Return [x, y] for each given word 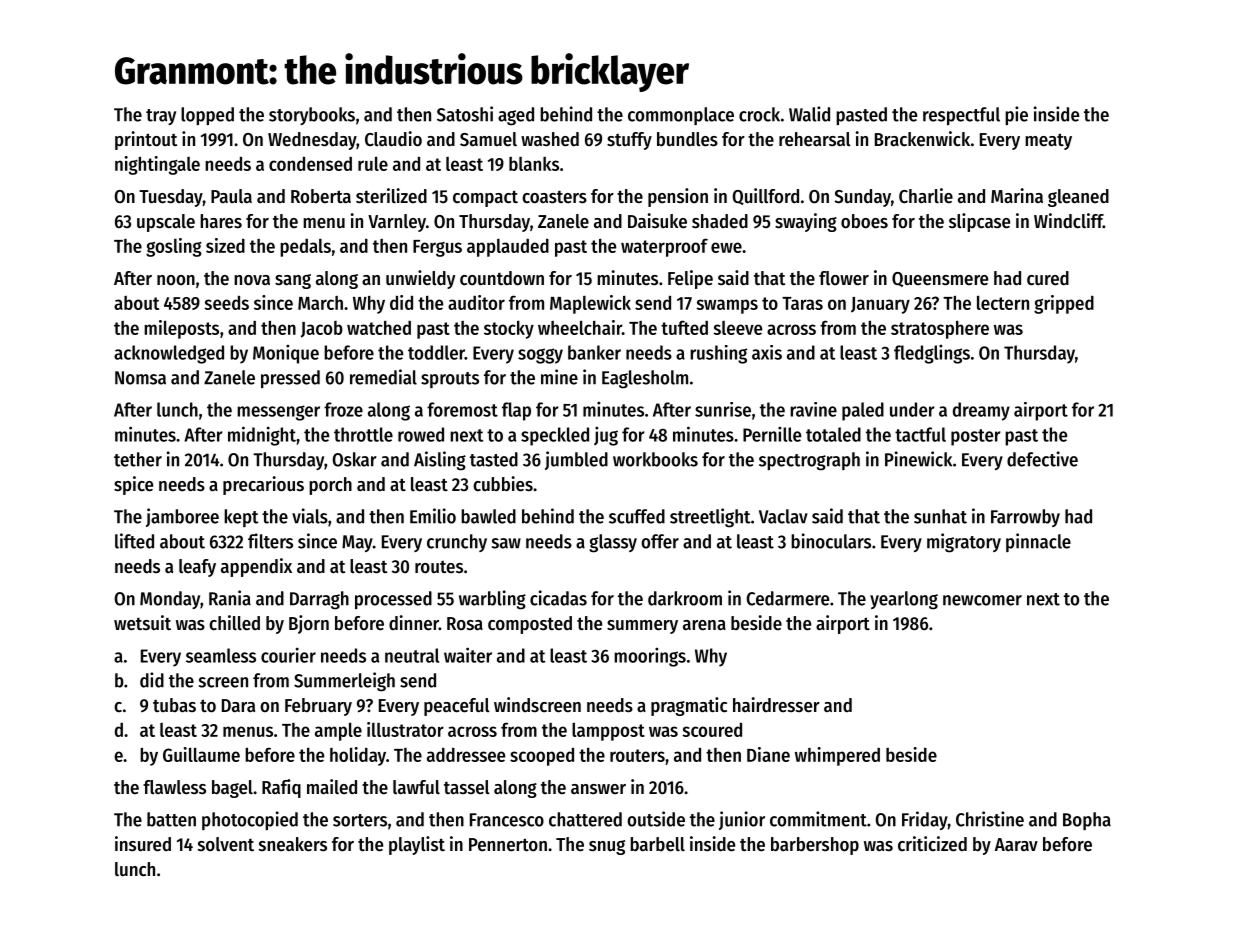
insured [143, 844]
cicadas [558, 598]
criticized [932, 844]
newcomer [982, 600]
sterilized [391, 196]
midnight [262, 436]
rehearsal [815, 139]
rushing [718, 354]
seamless [221, 655]
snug [607, 847]
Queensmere [940, 279]
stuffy [629, 141]
